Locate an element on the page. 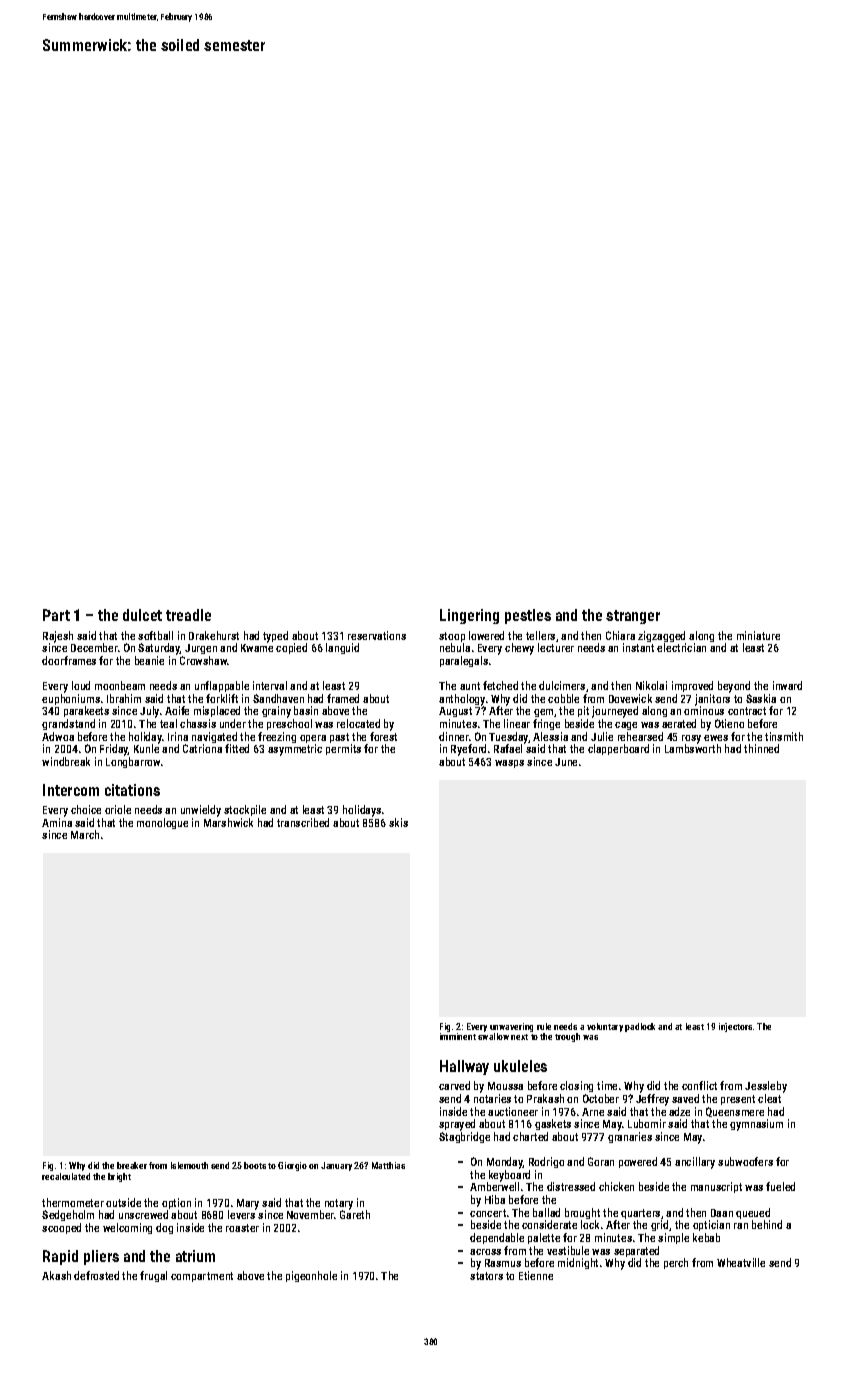 The height and width of the document is (1400, 849). injectors is located at coordinates (735, 1027).
